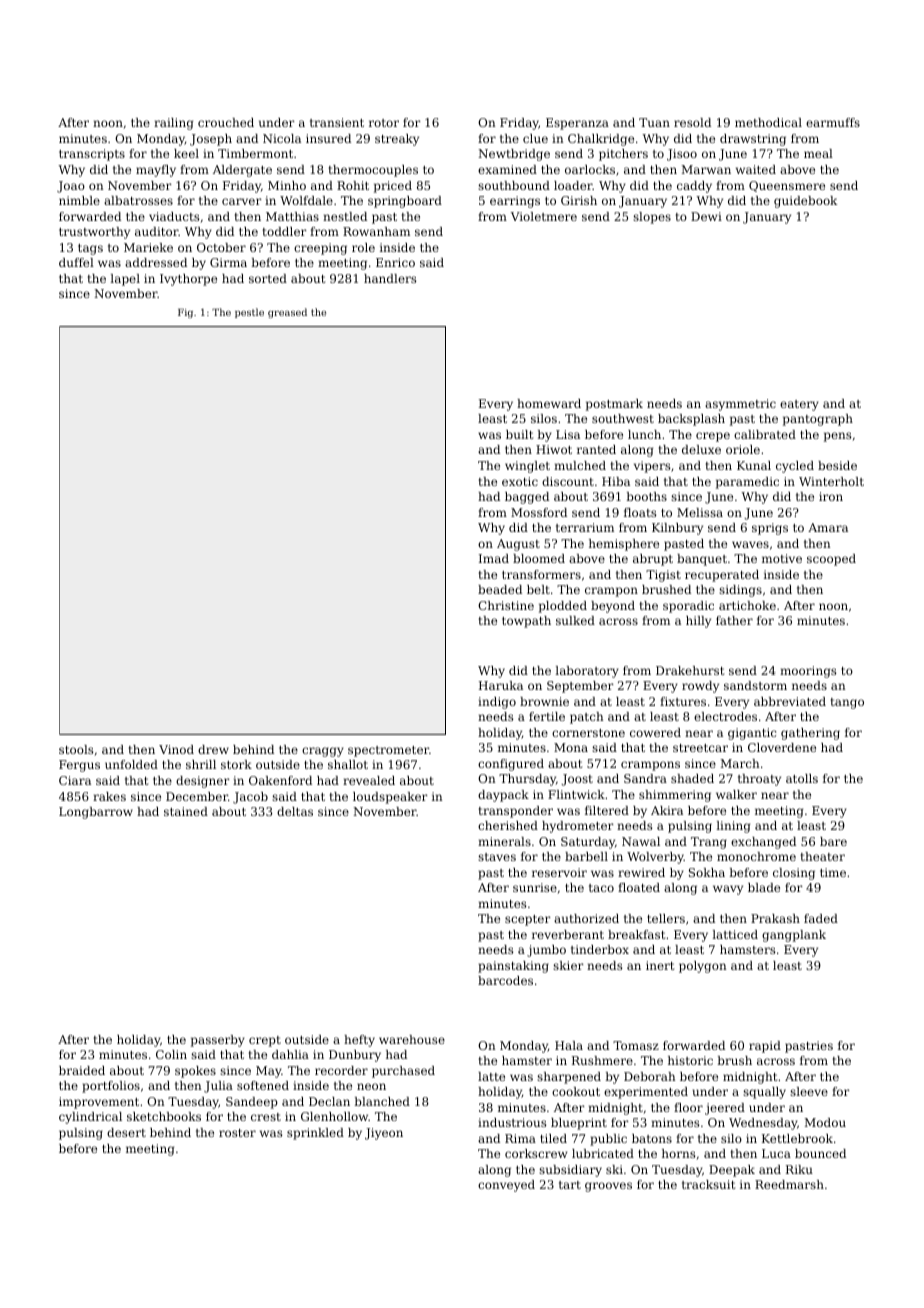 The image size is (924, 1308). What do you see at coordinates (833, 841) in the screenshot?
I see `bare` at bounding box center [833, 841].
